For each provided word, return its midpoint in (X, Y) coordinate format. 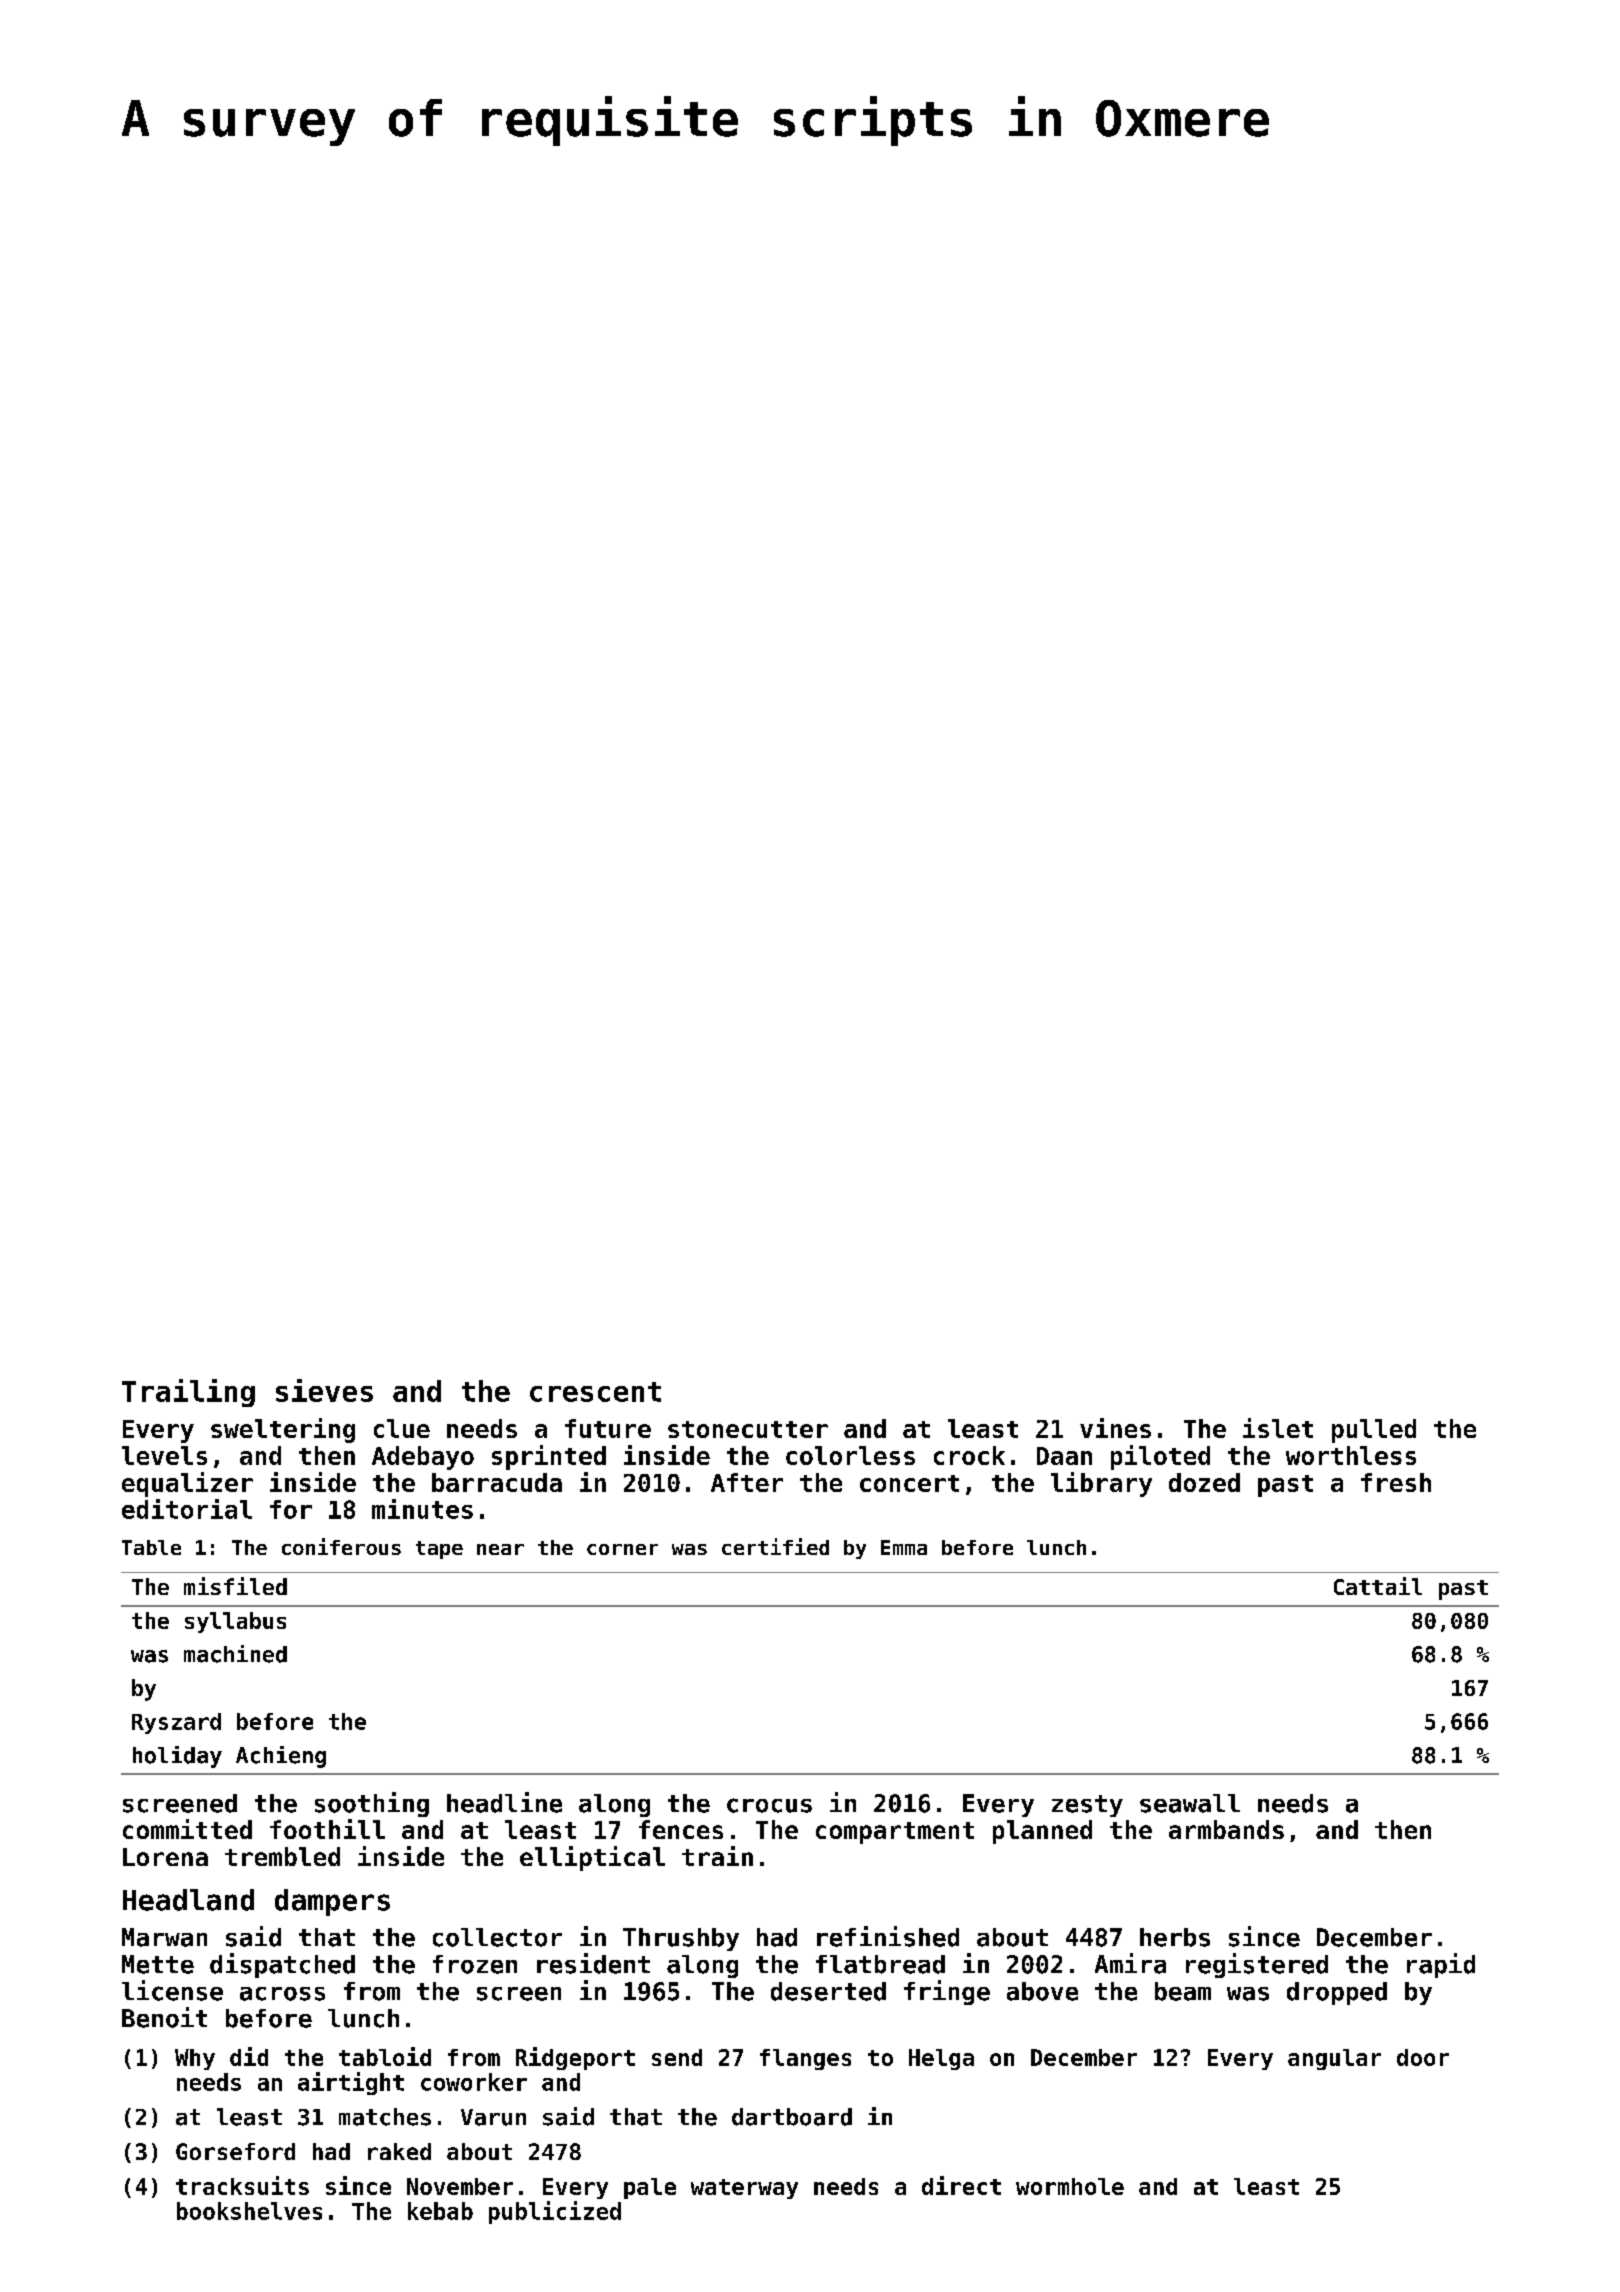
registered (1257, 1965)
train (717, 1856)
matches (385, 2117)
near (500, 1549)
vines (1115, 1428)
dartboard (792, 2117)
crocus (769, 1805)
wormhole (1070, 2186)
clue (402, 1428)
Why (195, 2059)
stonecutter (748, 1429)
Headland (188, 1900)
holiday (177, 1757)
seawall (1190, 1803)
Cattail (1378, 1586)
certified (775, 1546)
